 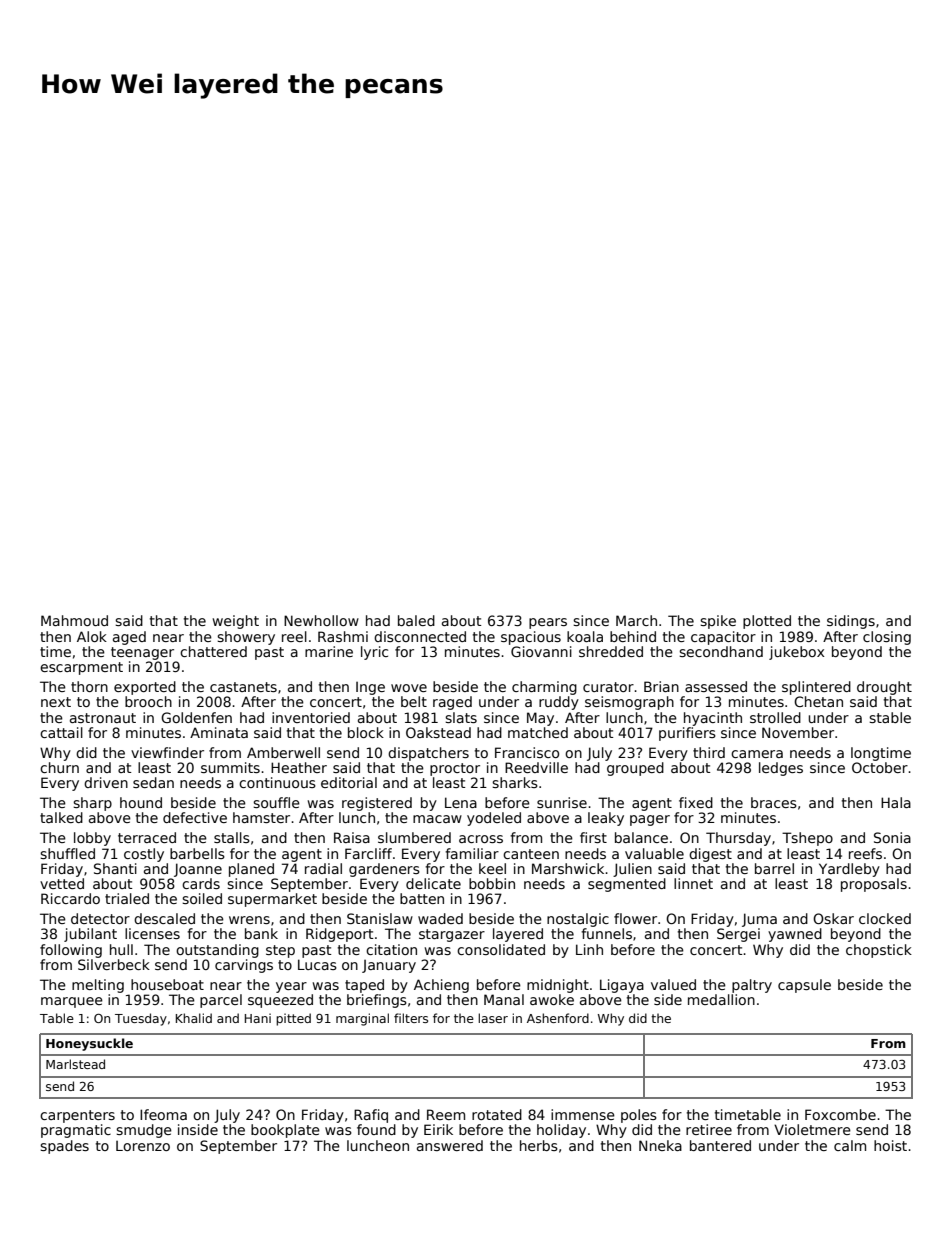 What do you see at coordinates (74, 620) in the image?
I see `Mahmoud` at bounding box center [74, 620].
